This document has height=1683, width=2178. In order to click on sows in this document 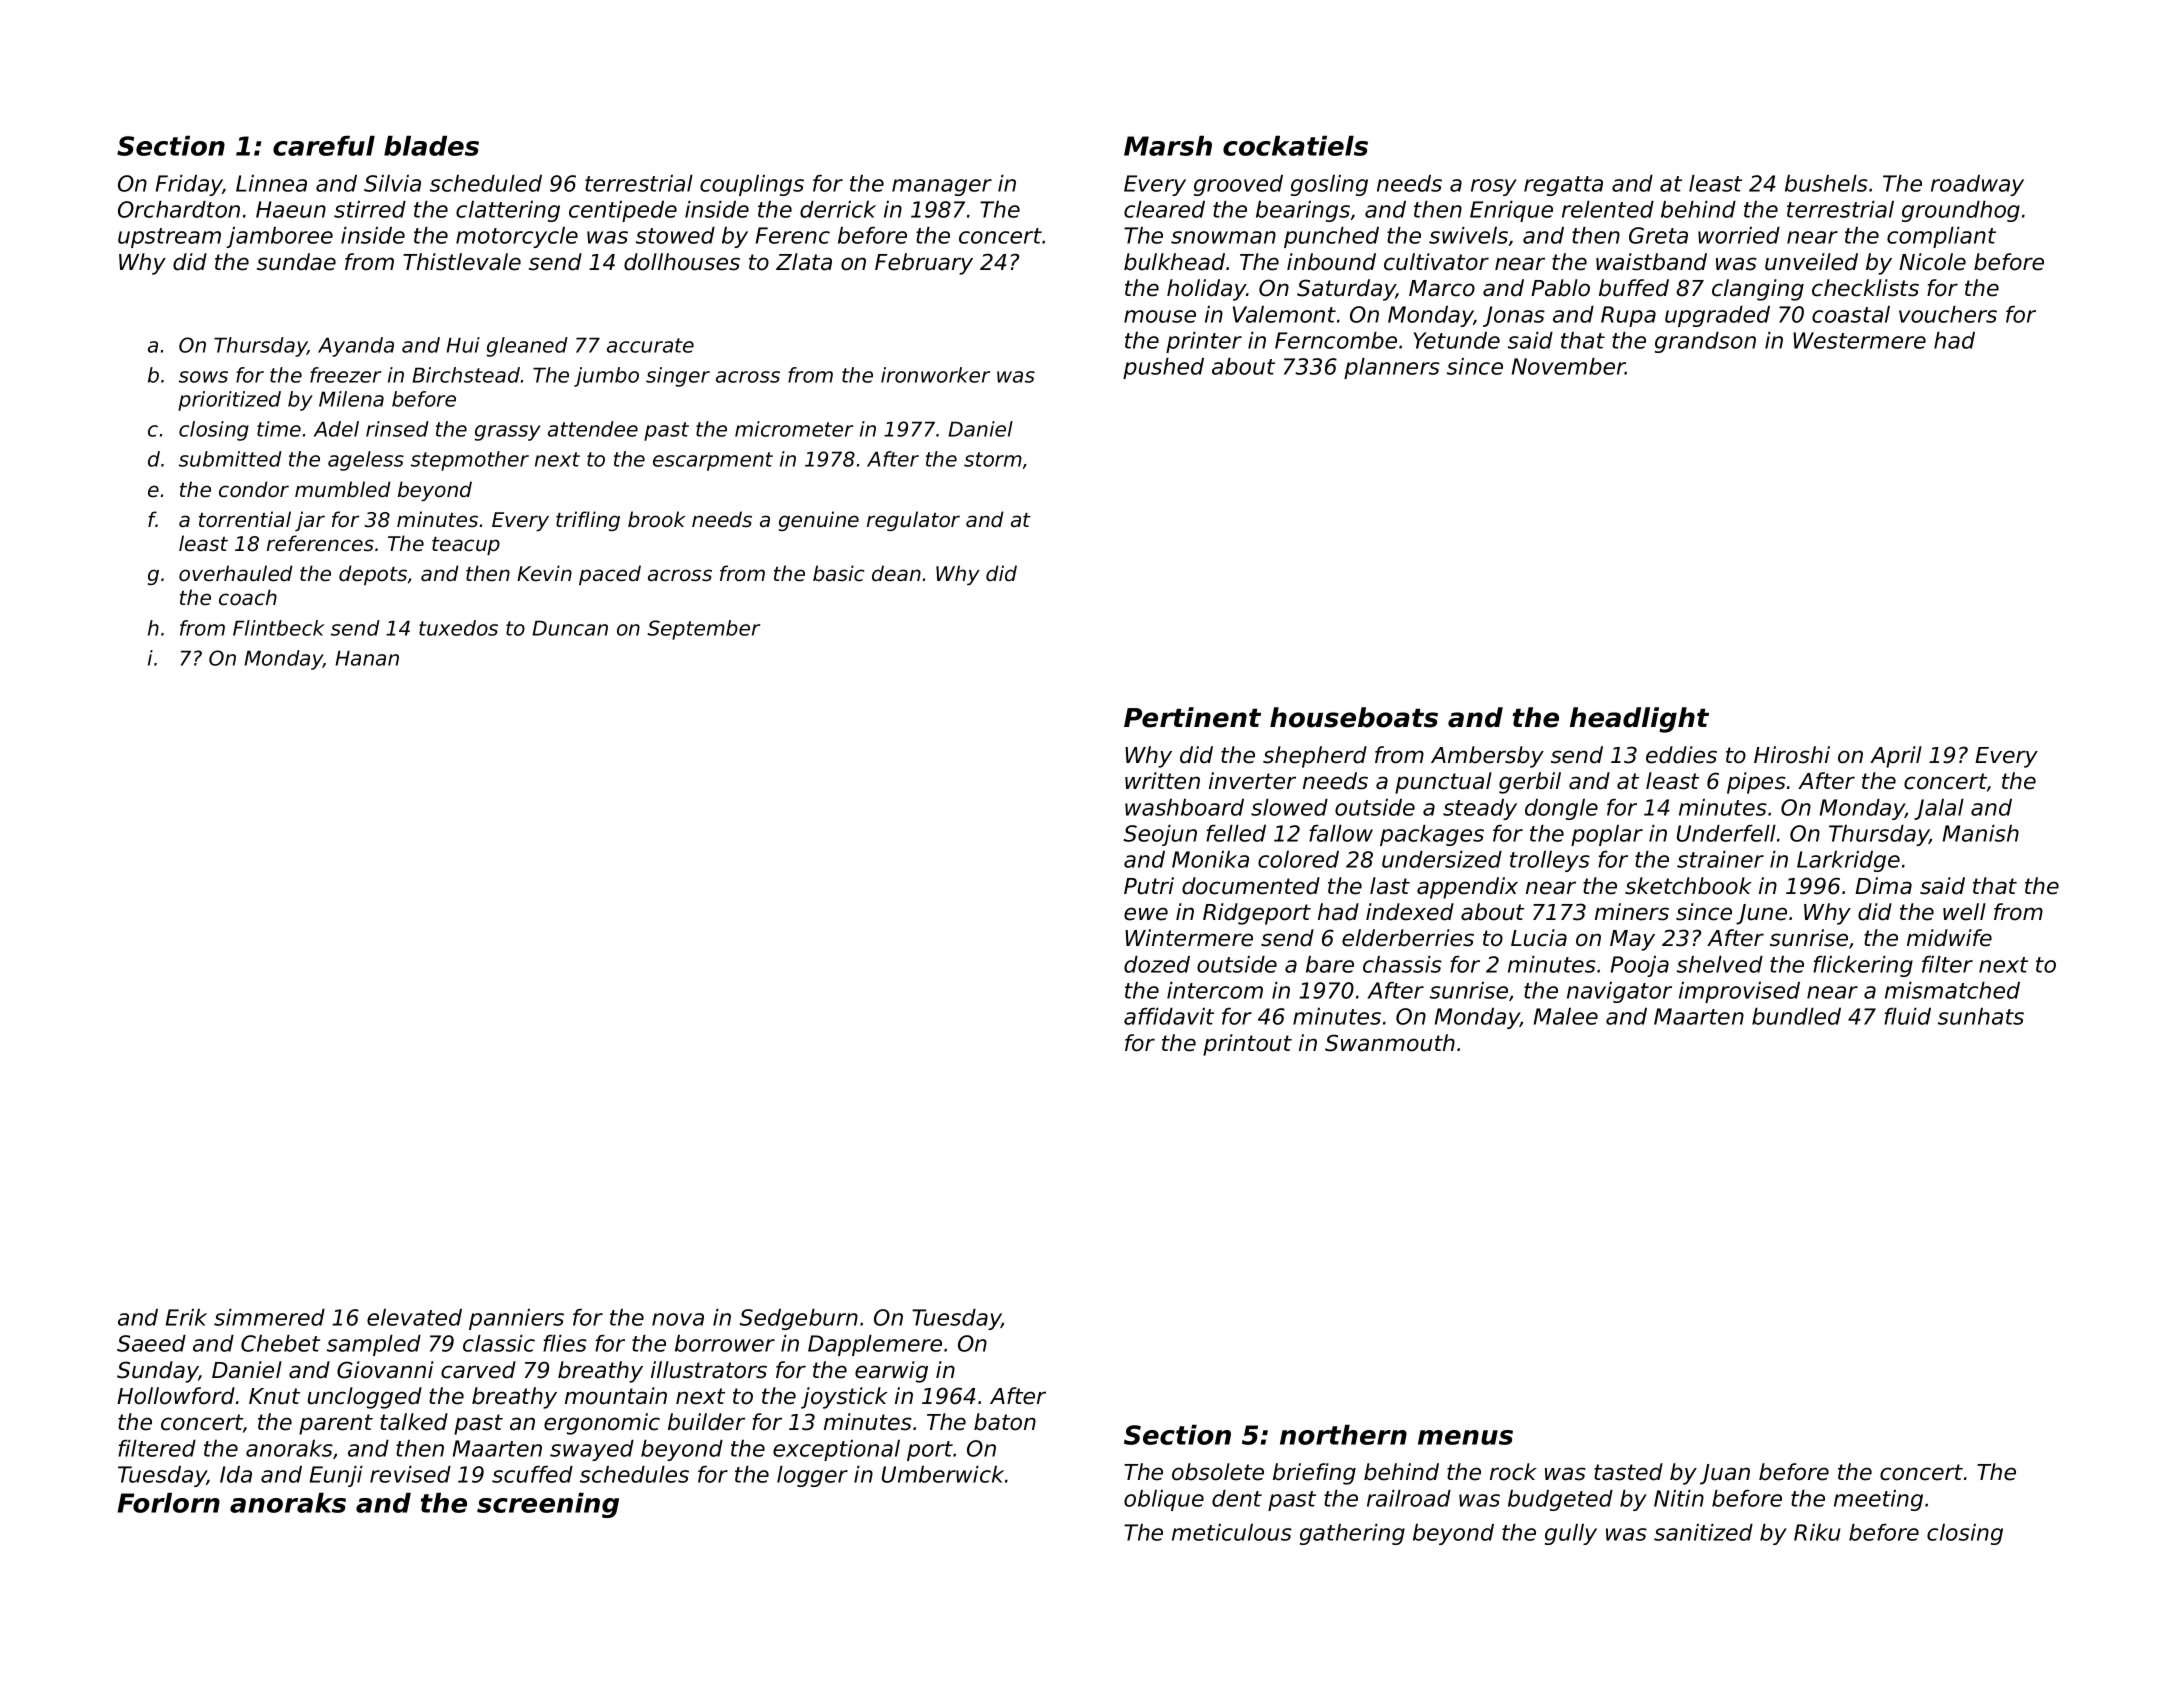, I will do `click(203, 377)`.
